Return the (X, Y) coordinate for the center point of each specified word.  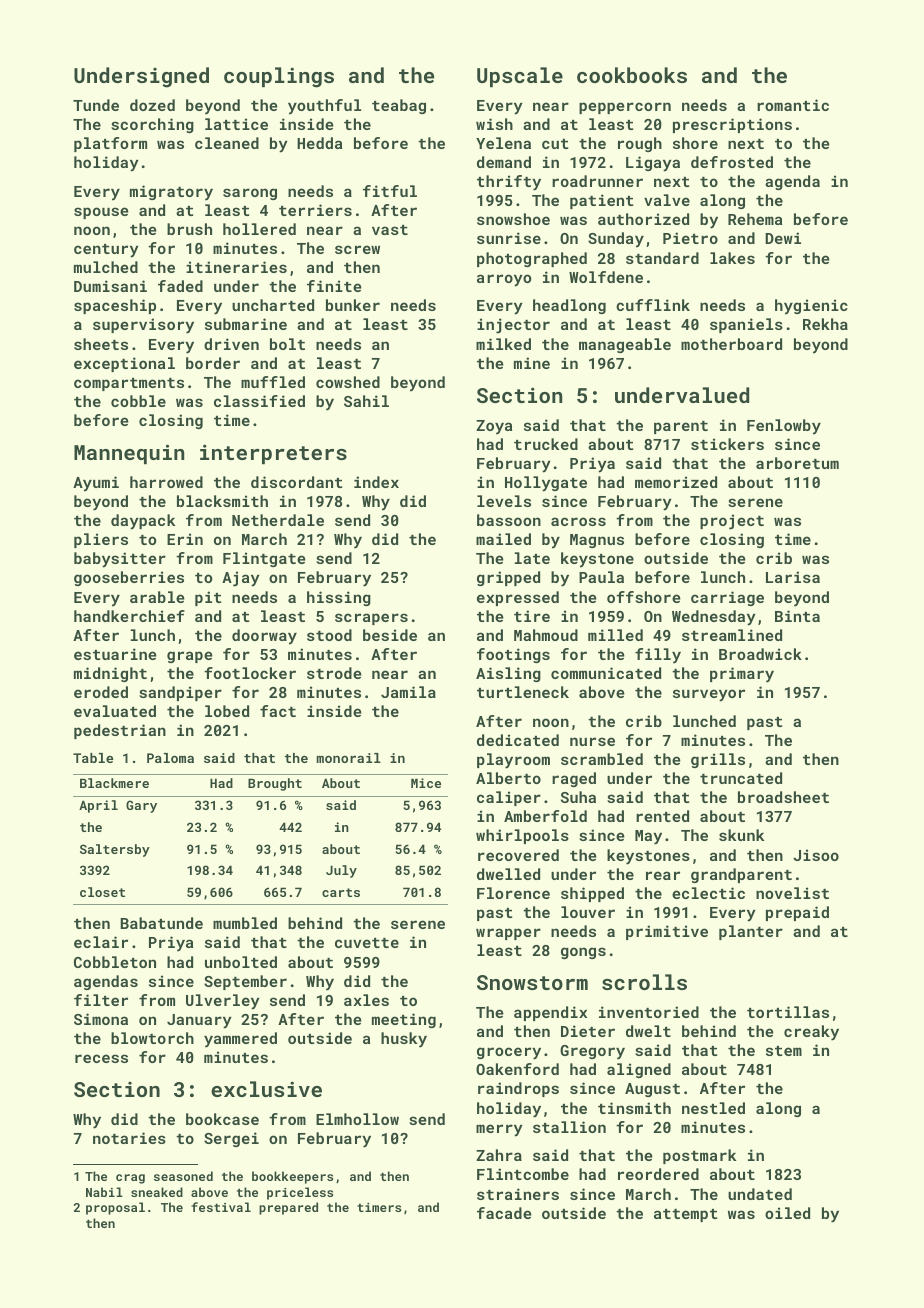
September (245, 982)
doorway (264, 637)
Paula (601, 577)
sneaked (157, 1192)
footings (513, 655)
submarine (246, 324)
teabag (399, 106)
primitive (667, 932)
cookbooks (632, 75)
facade (504, 1213)
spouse (101, 213)
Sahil (366, 401)
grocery (509, 1053)
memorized (676, 482)
